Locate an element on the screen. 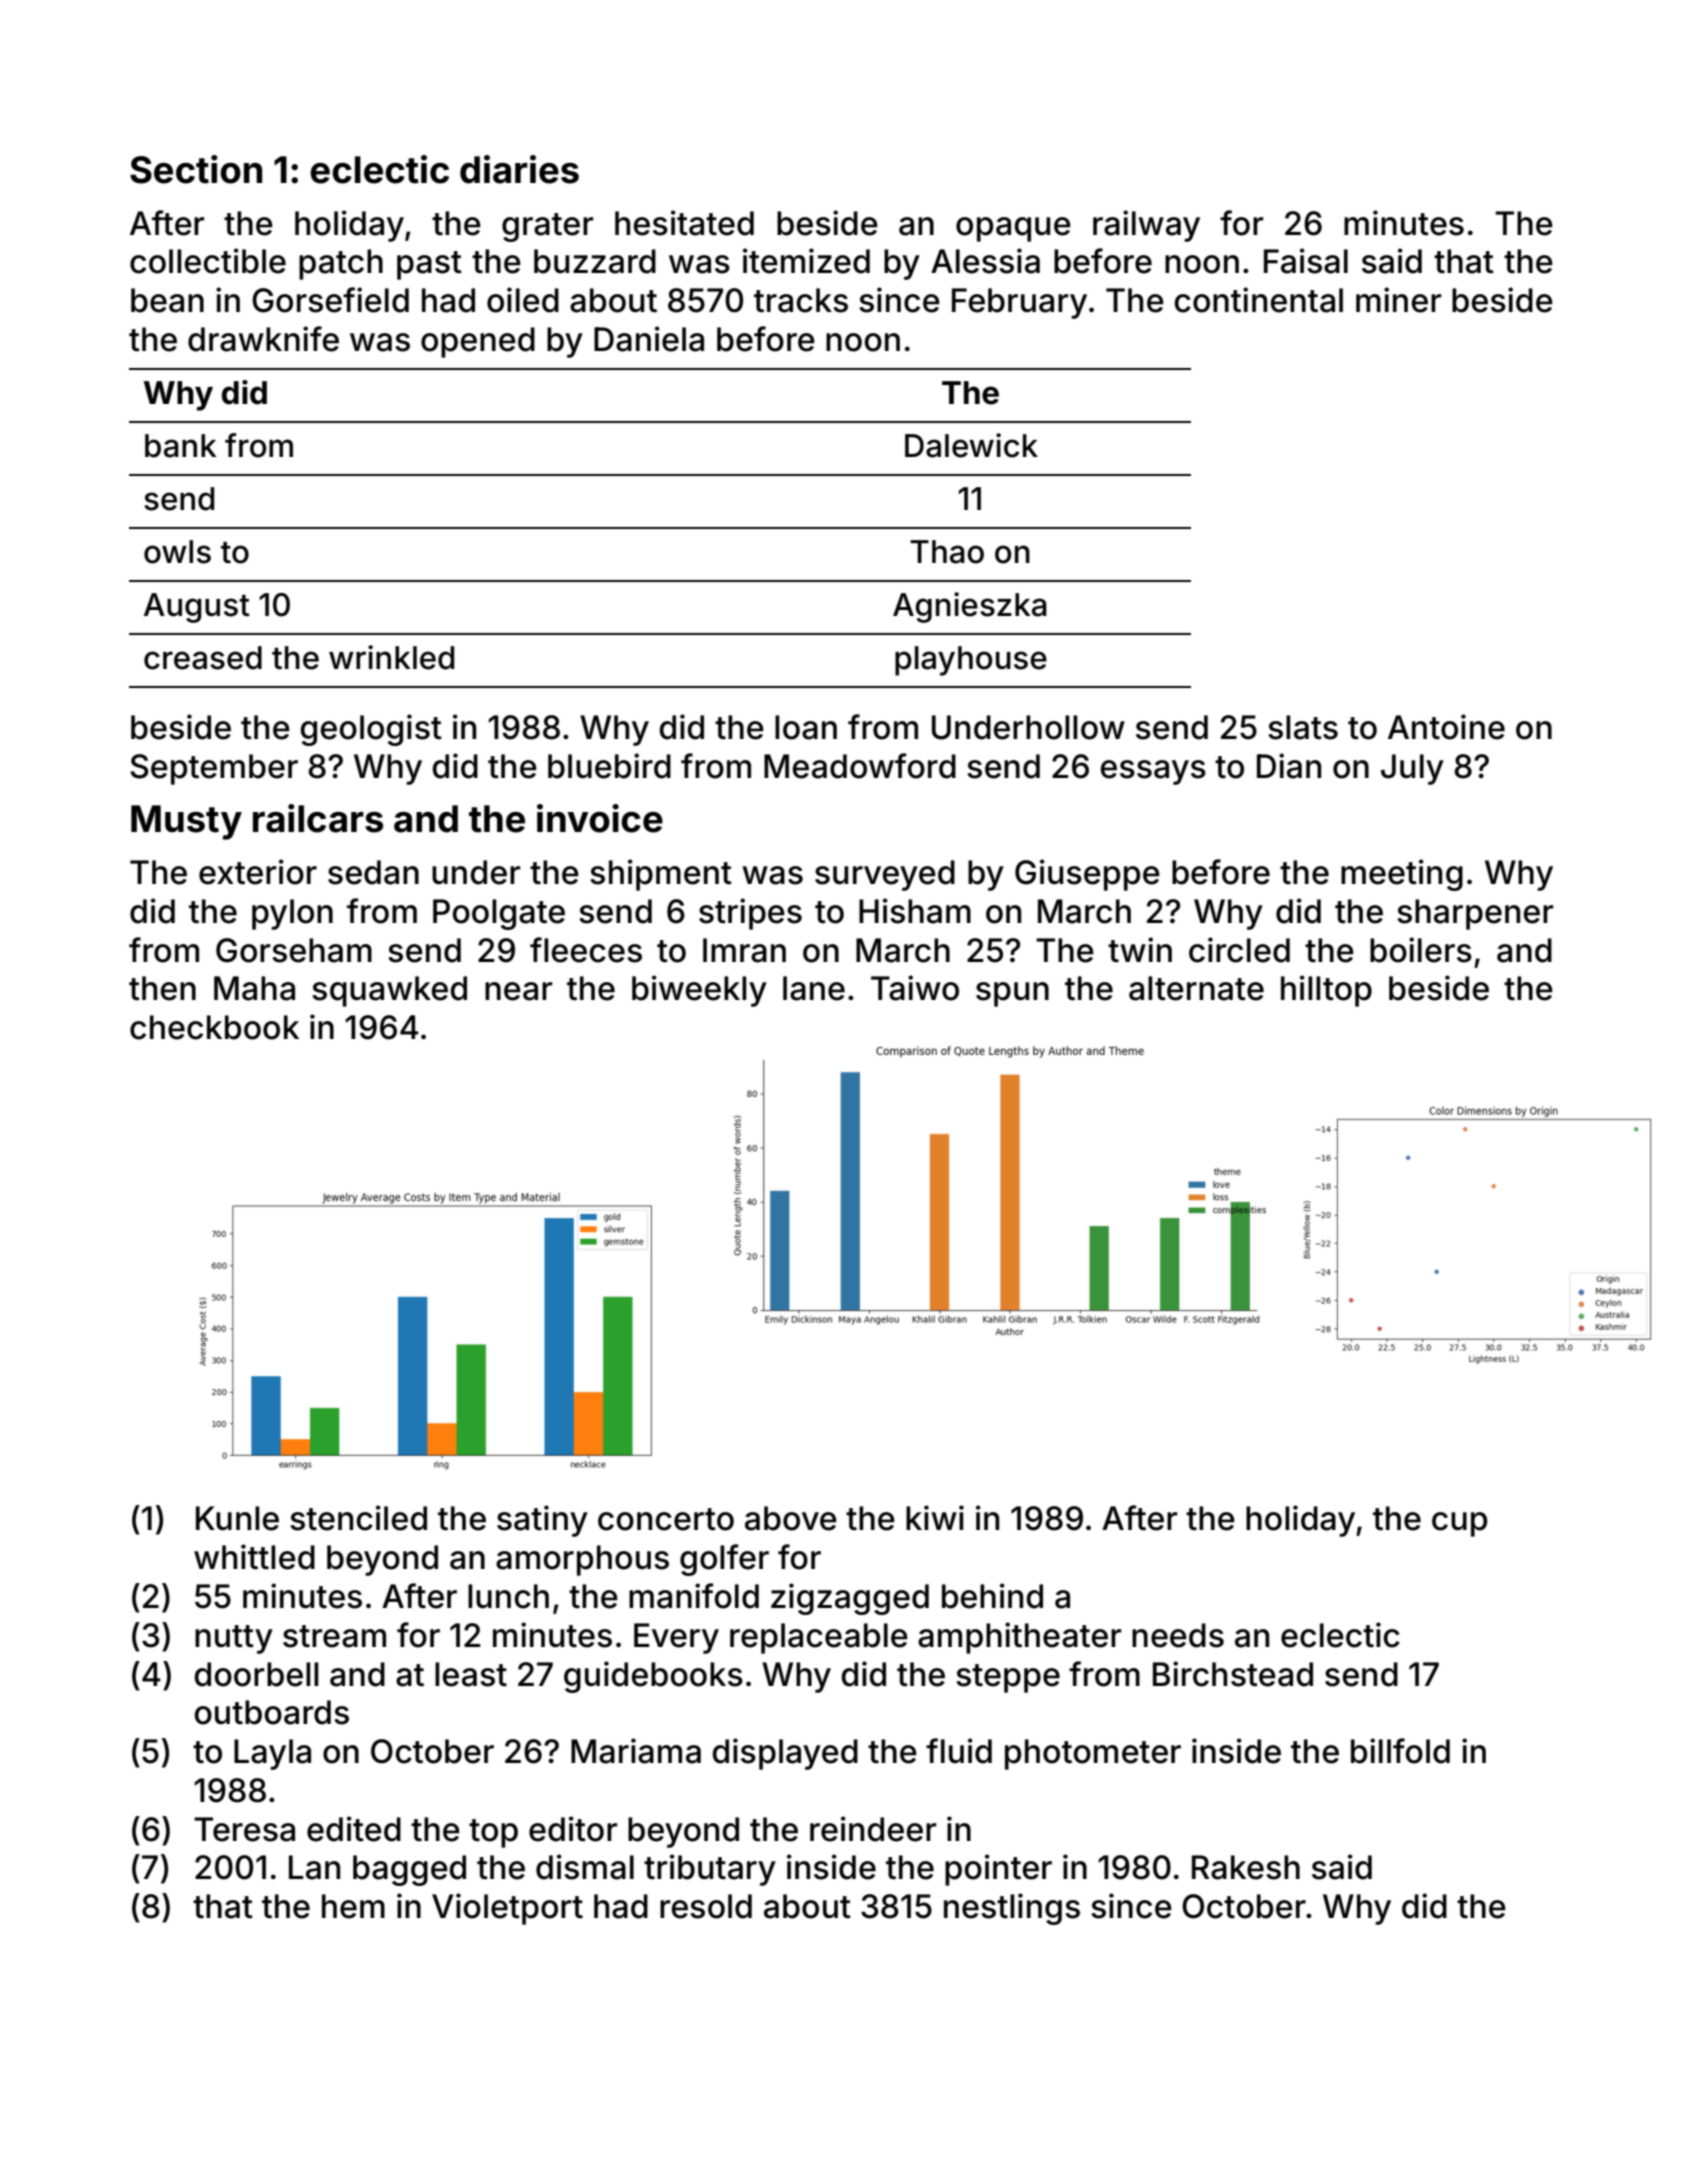 The width and height of the screenshot is (1683, 2178). miner is located at coordinates (1398, 300).
